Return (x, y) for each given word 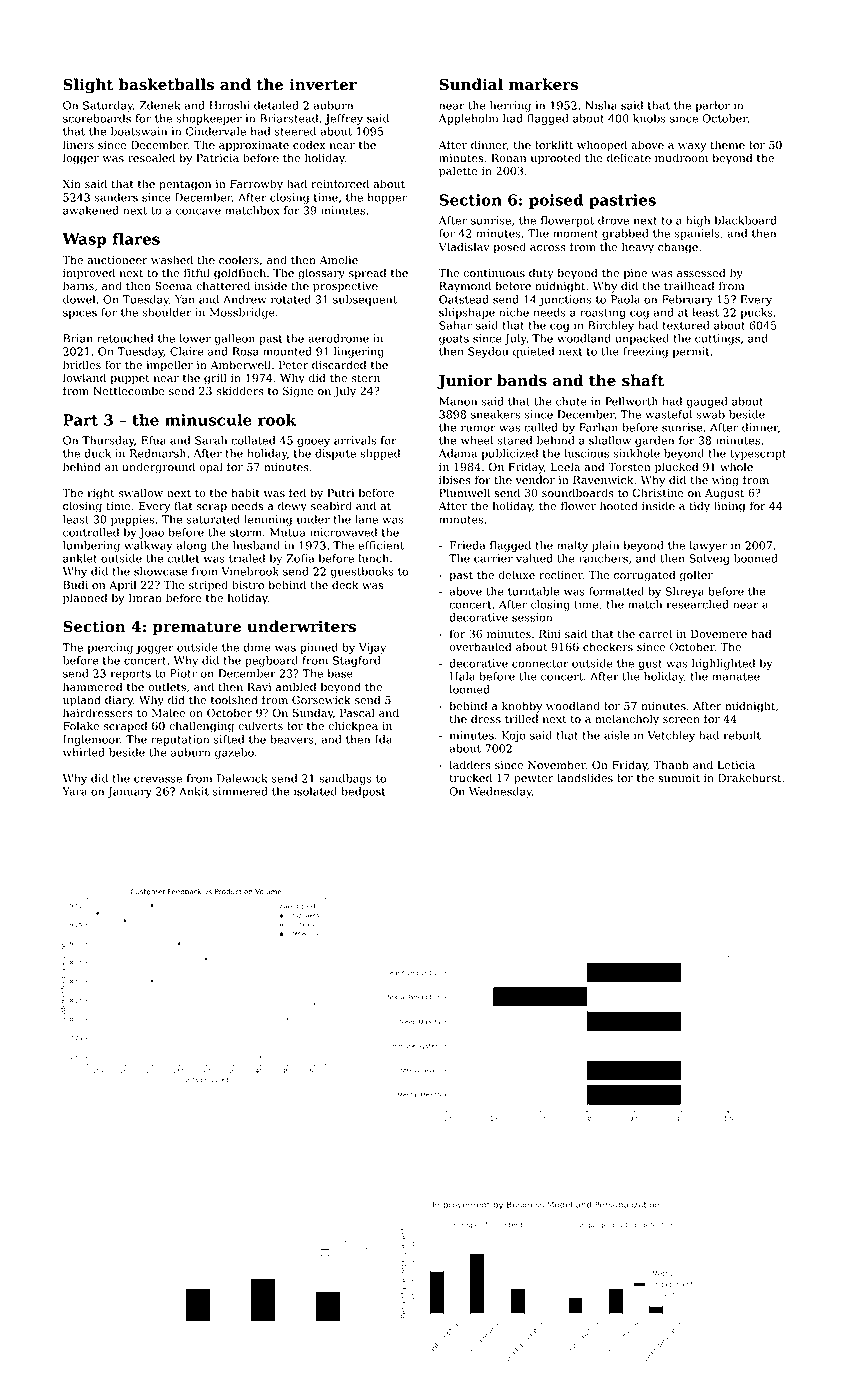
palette (458, 172)
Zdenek (160, 105)
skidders (240, 390)
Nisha (601, 105)
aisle (616, 735)
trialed (247, 558)
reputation (180, 740)
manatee (736, 677)
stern (366, 378)
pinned (319, 648)
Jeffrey (344, 119)
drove (613, 220)
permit (691, 352)
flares (136, 239)
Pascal (357, 713)
